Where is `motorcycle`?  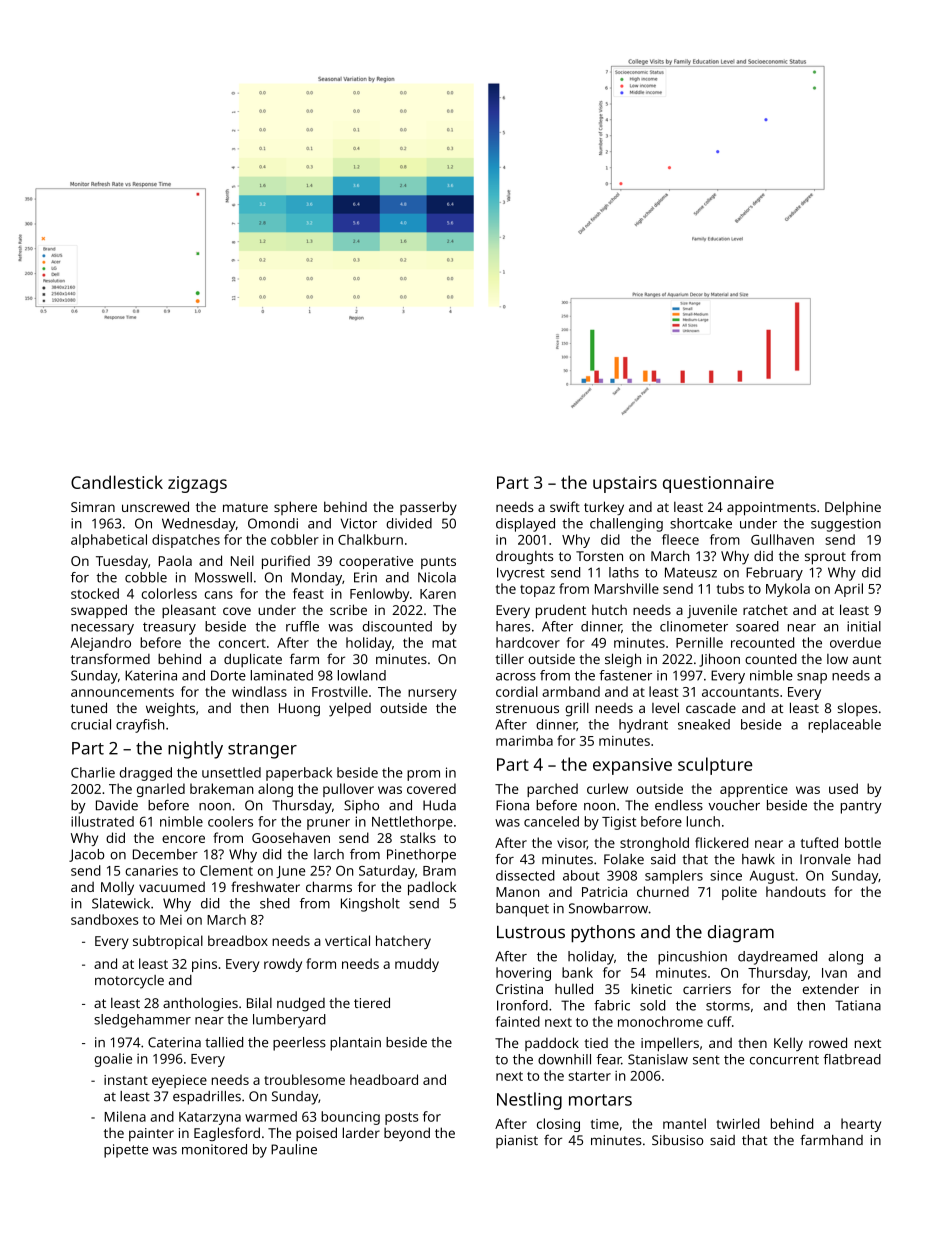 motorcycle is located at coordinates (129, 982).
